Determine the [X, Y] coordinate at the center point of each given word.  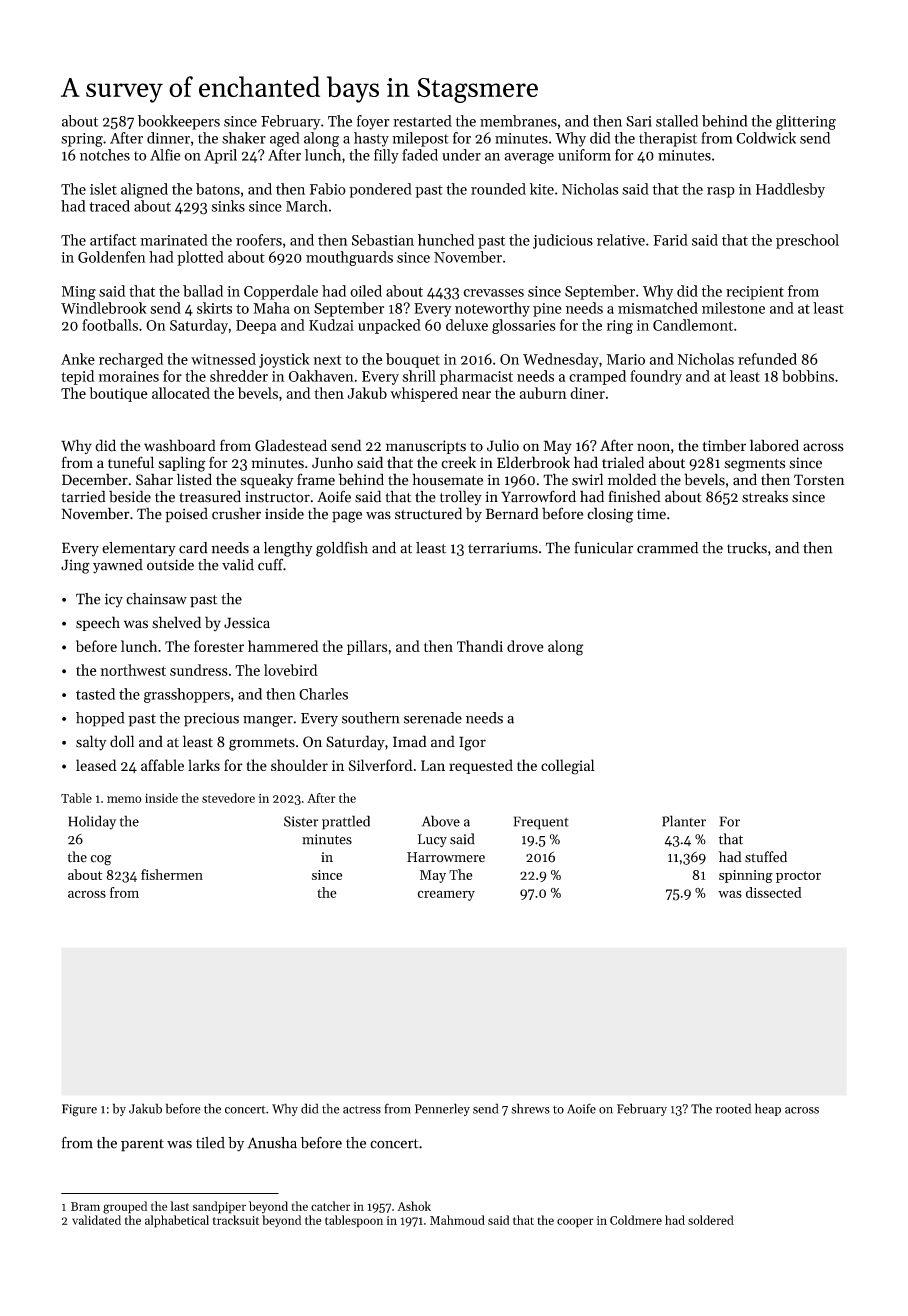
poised [186, 515]
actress [362, 1110]
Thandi [480, 646]
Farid [670, 240]
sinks [228, 206]
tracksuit [236, 1220]
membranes [518, 121]
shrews [530, 1108]
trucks [747, 548]
